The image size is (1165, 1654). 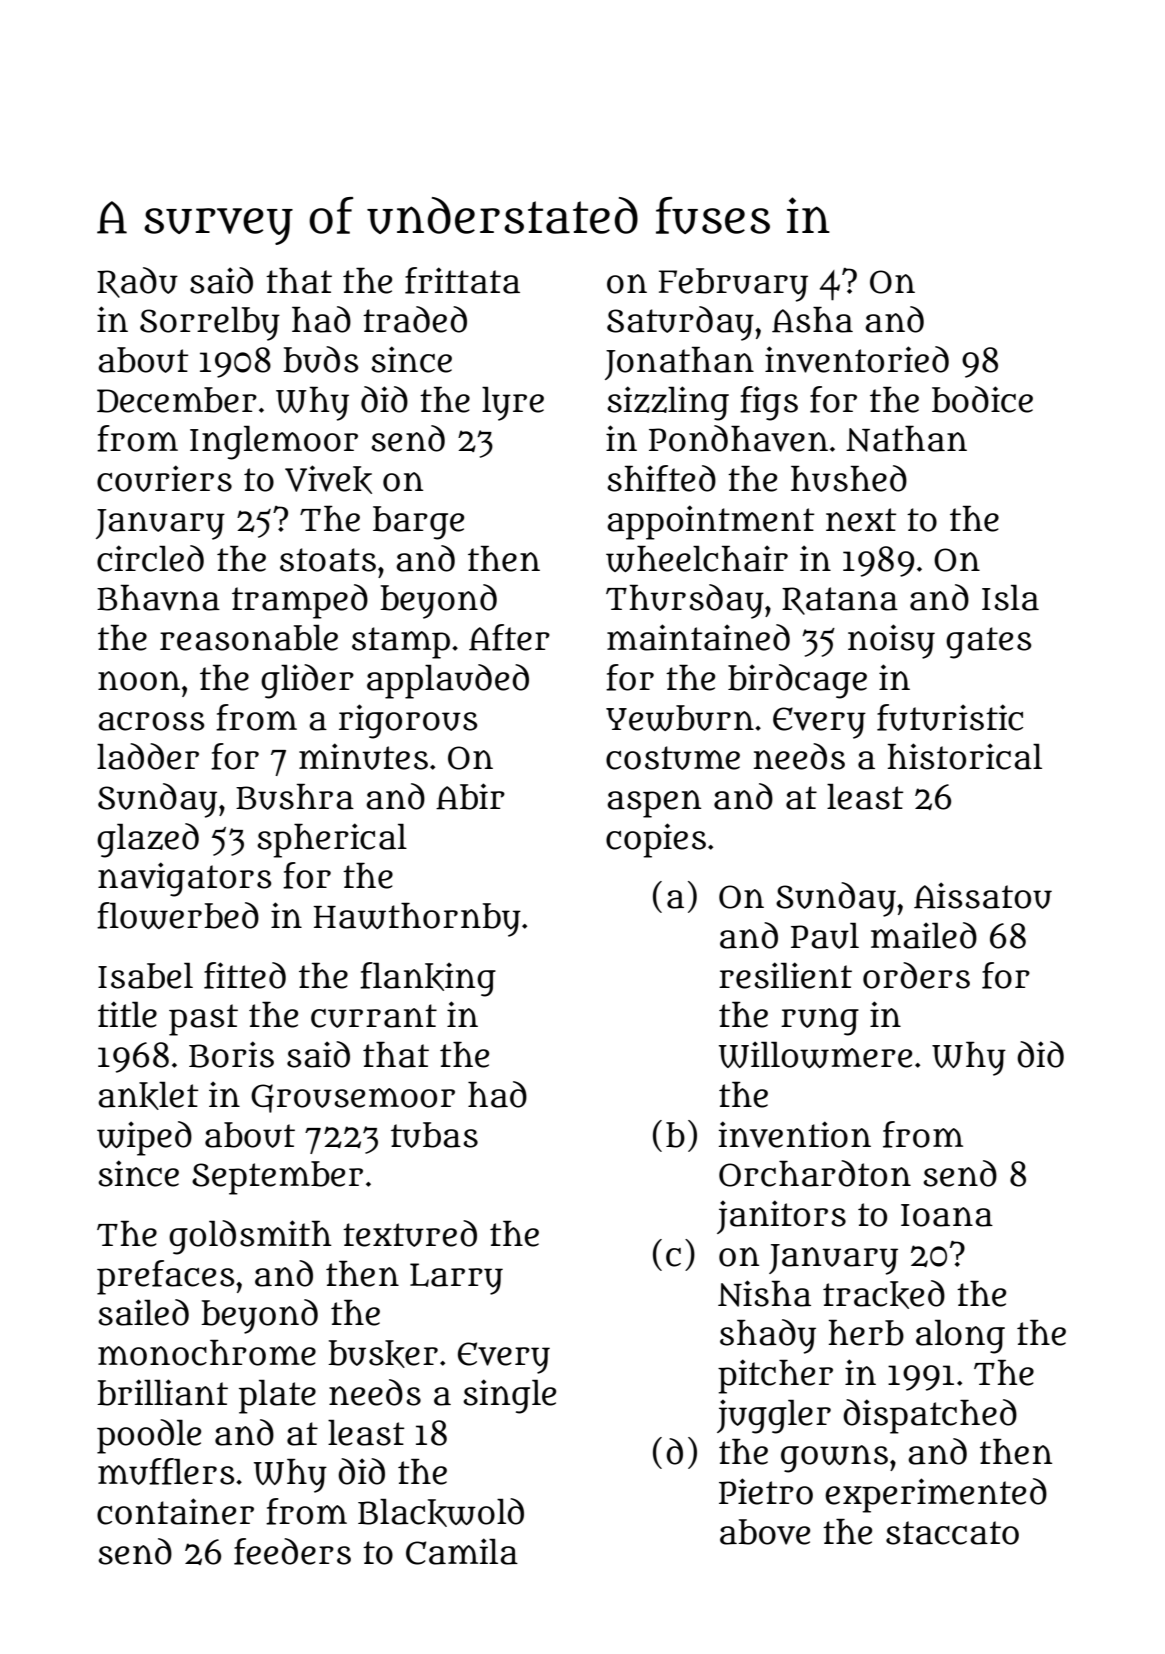 What do you see at coordinates (820, 1022) in the page?
I see `rung` at bounding box center [820, 1022].
